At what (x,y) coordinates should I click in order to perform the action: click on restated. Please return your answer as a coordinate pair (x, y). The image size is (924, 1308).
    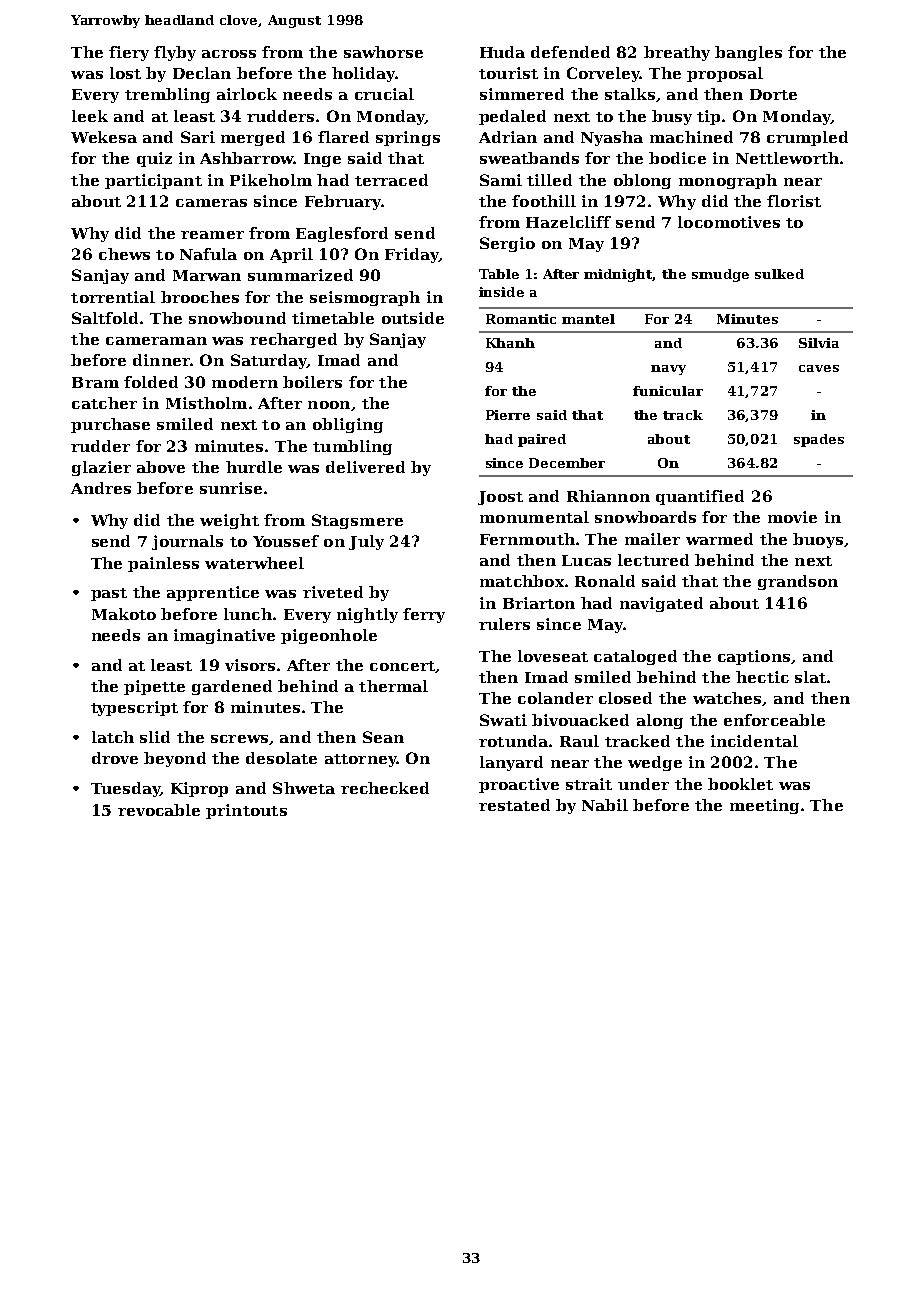
    Looking at the image, I should click on (514, 805).
